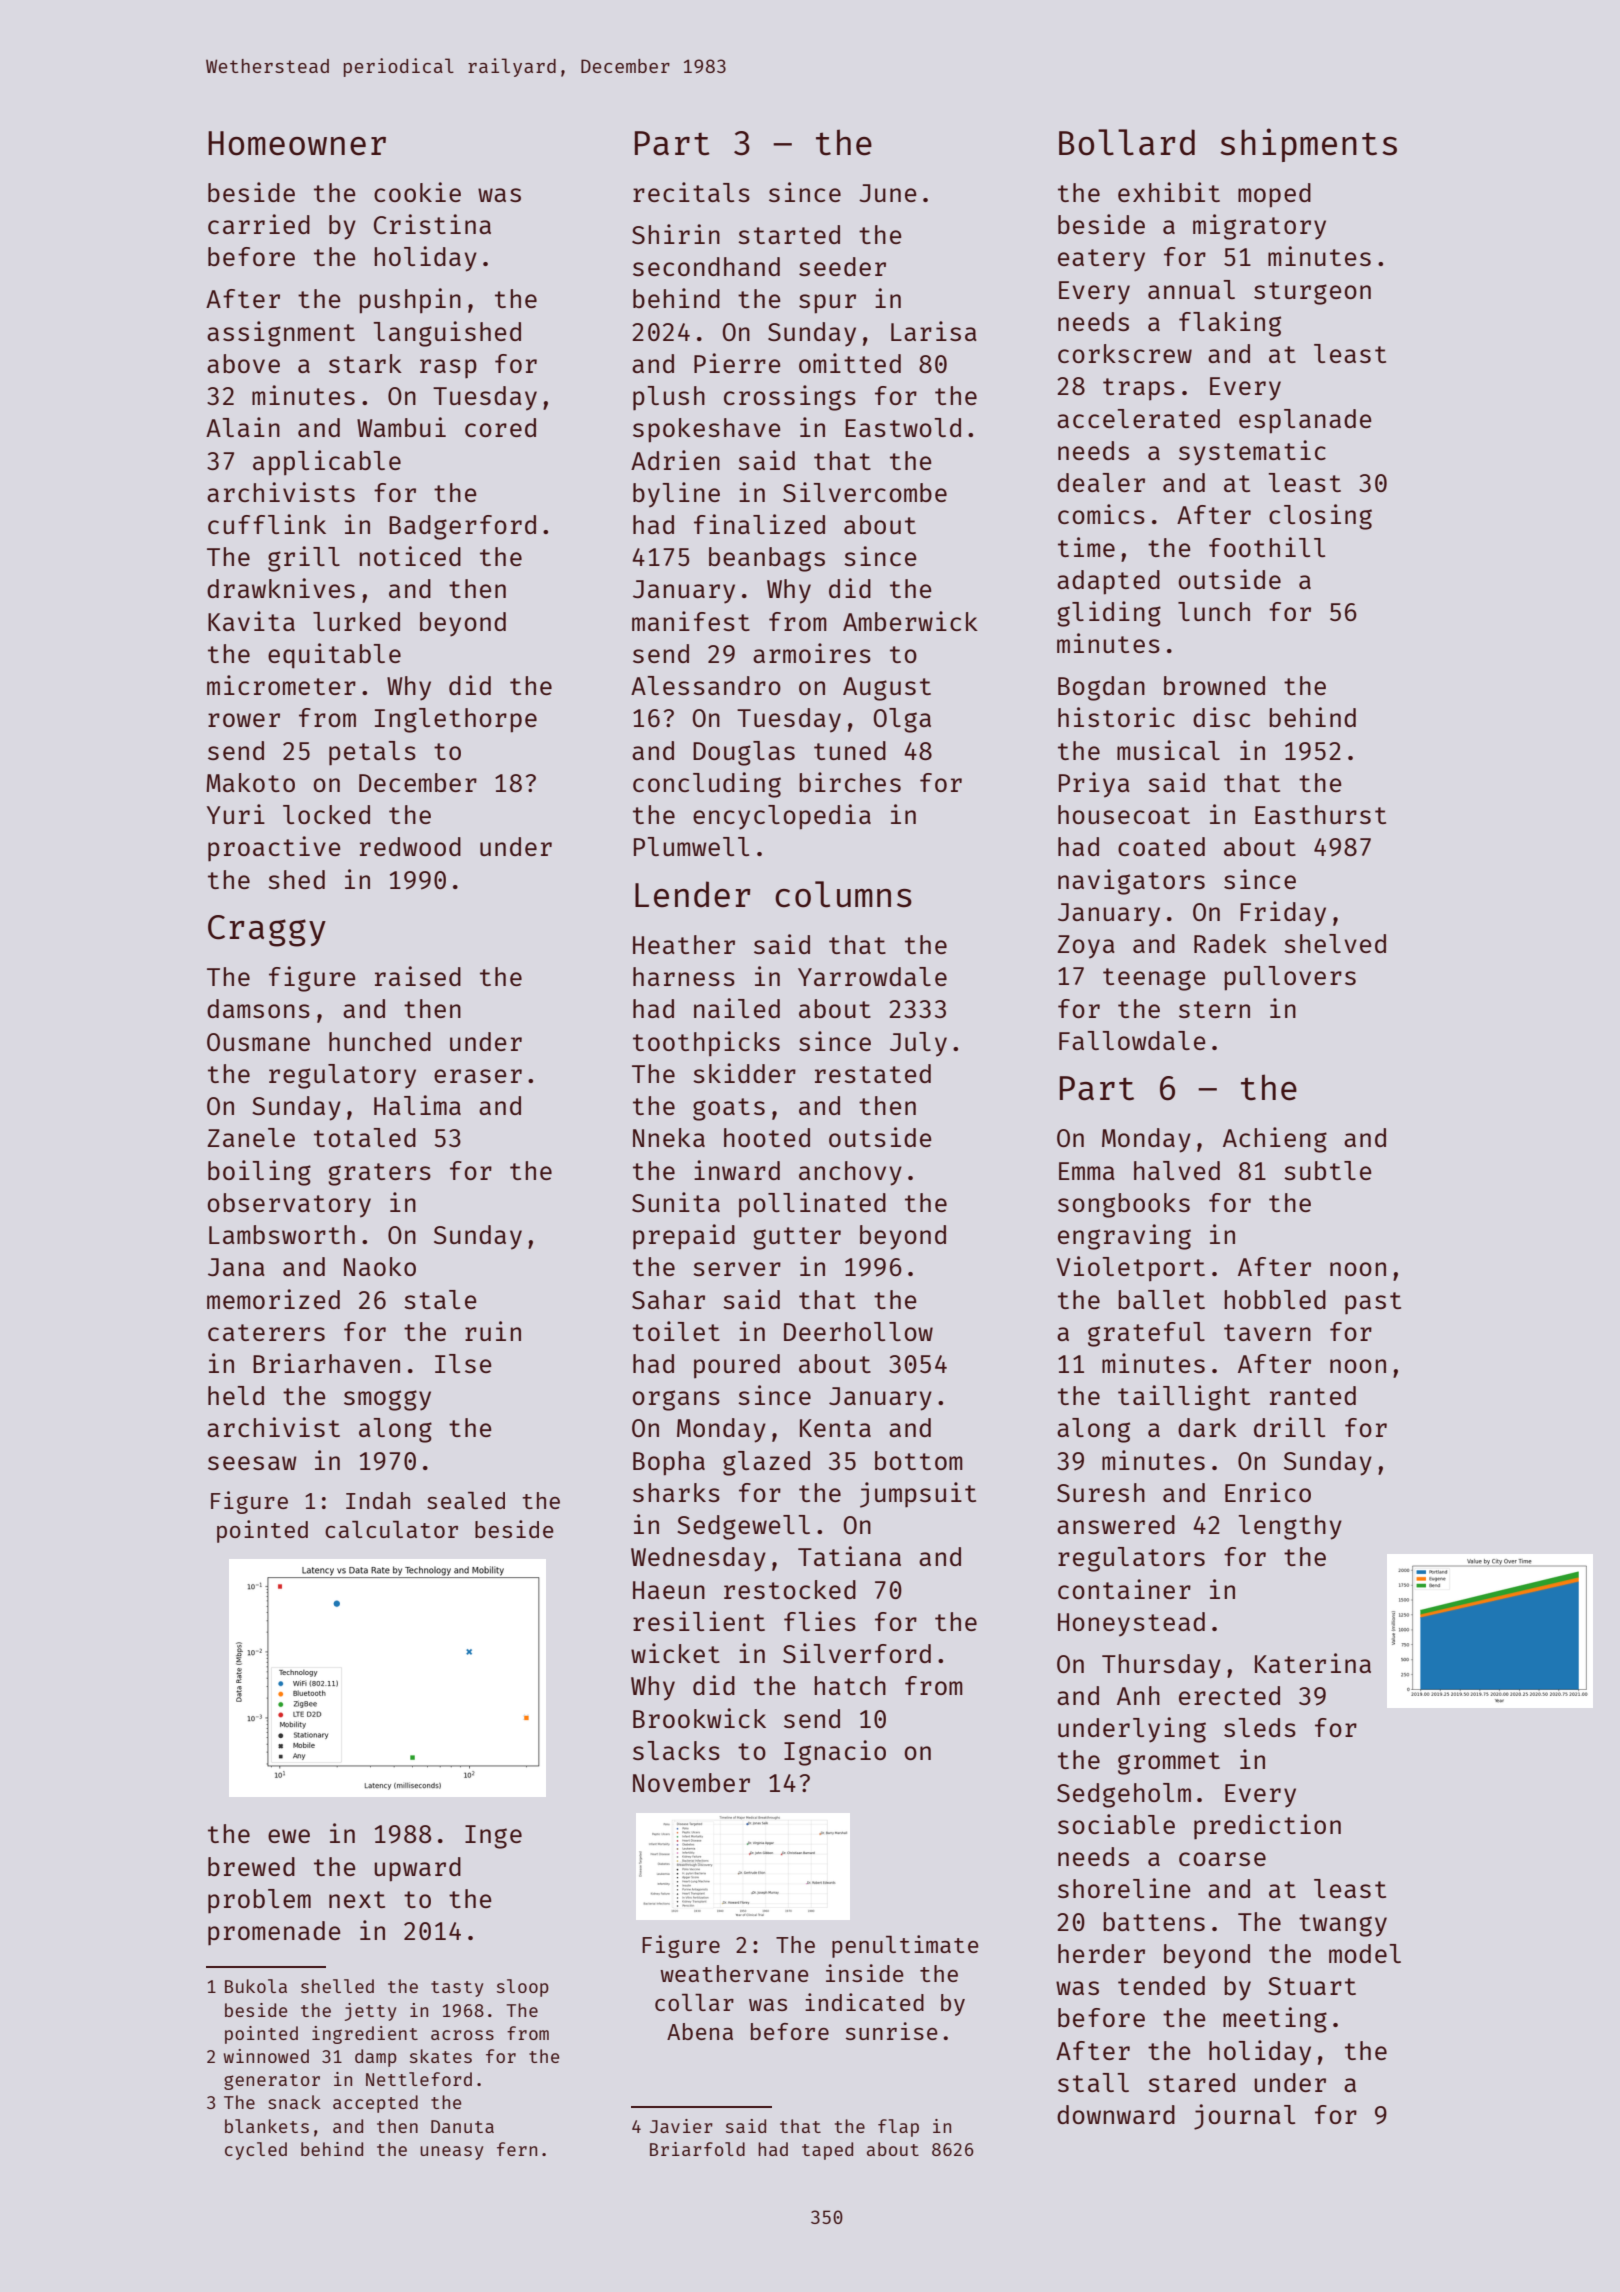 The width and height of the page is (1620, 2292). I want to click on Silvercombe, so click(865, 492).
